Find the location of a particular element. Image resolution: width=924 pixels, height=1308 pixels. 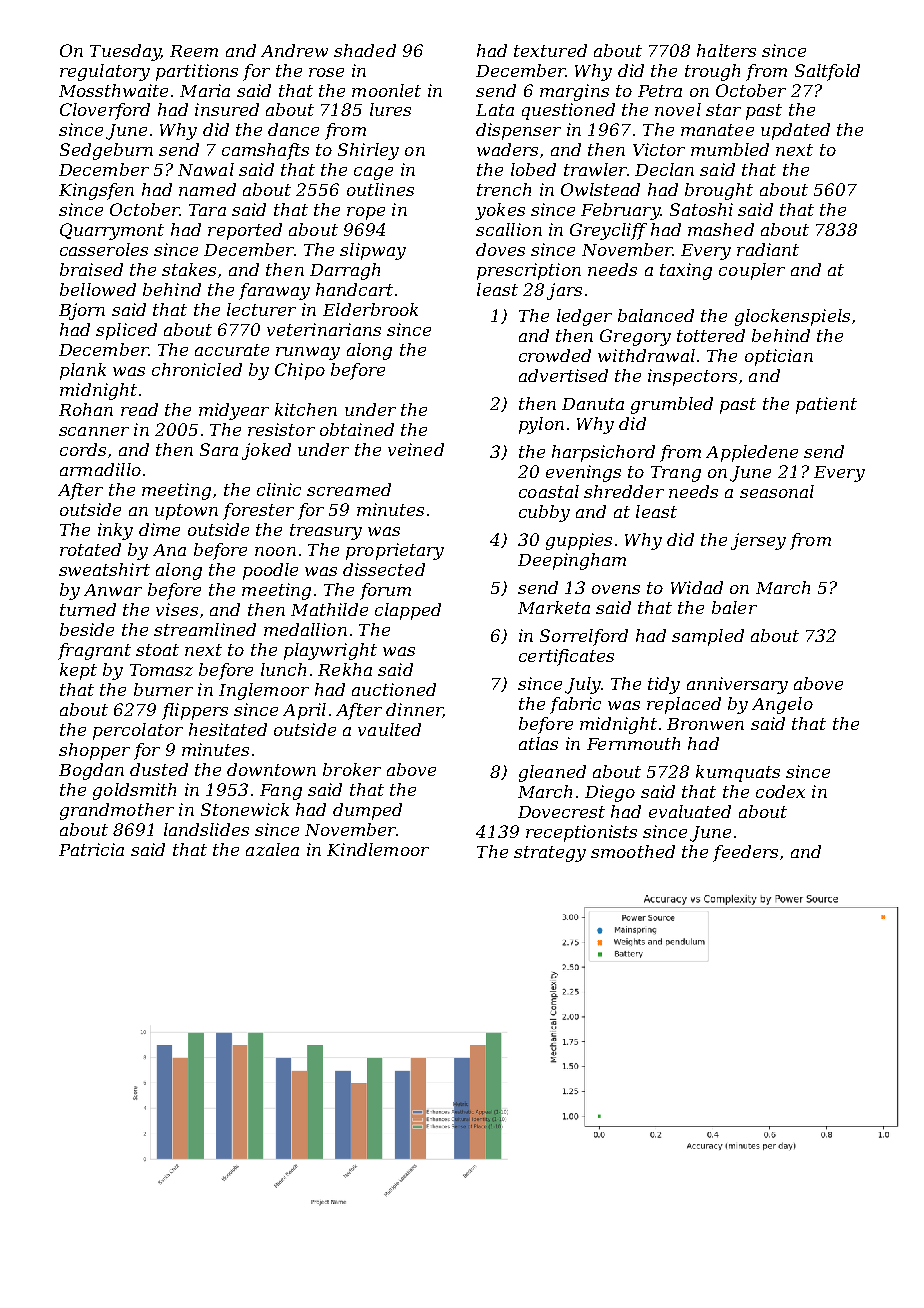

Victor is located at coordinates (659, 149).
